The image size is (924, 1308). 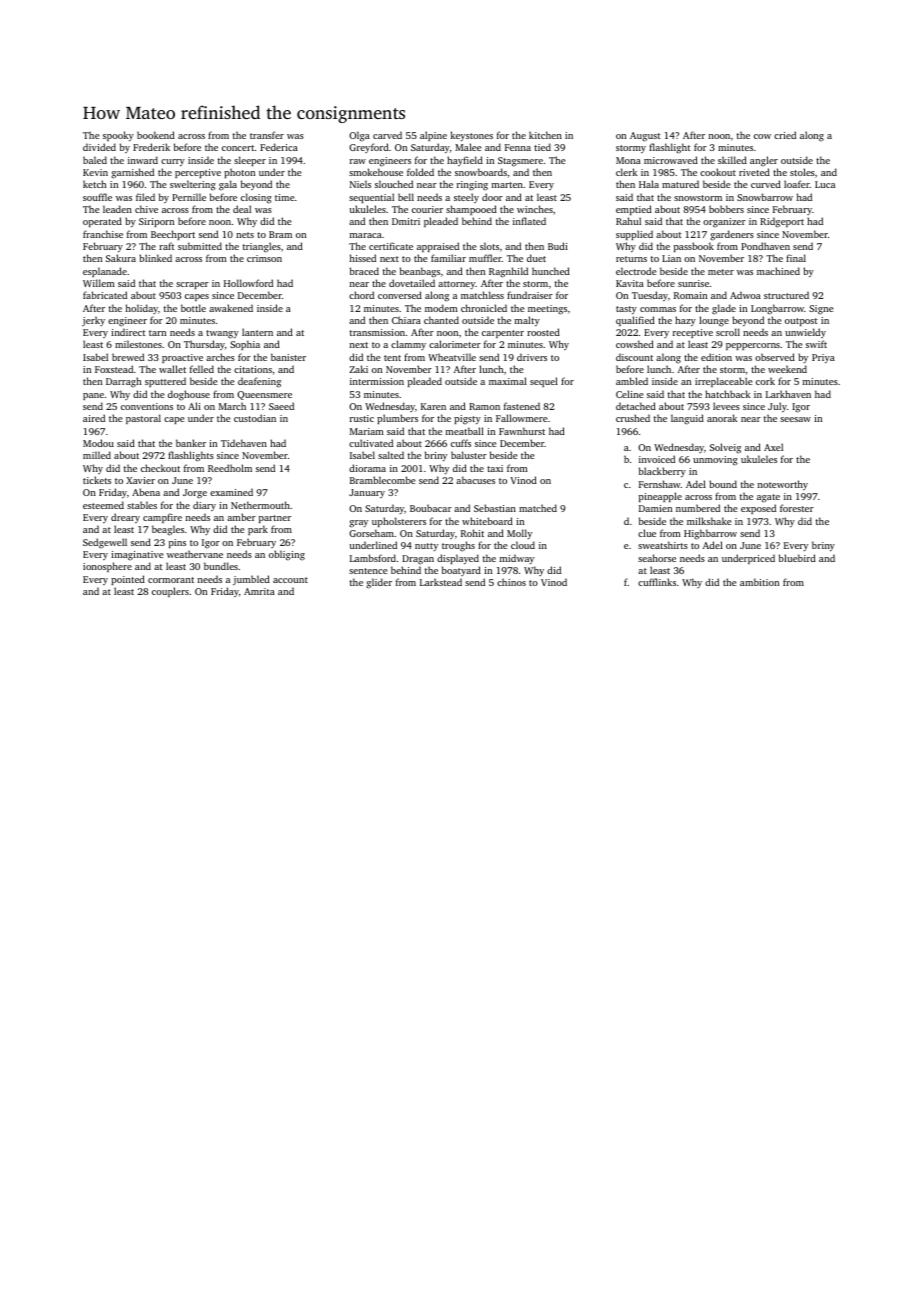 I want to click on conversed, so click(x=400, y=295).
